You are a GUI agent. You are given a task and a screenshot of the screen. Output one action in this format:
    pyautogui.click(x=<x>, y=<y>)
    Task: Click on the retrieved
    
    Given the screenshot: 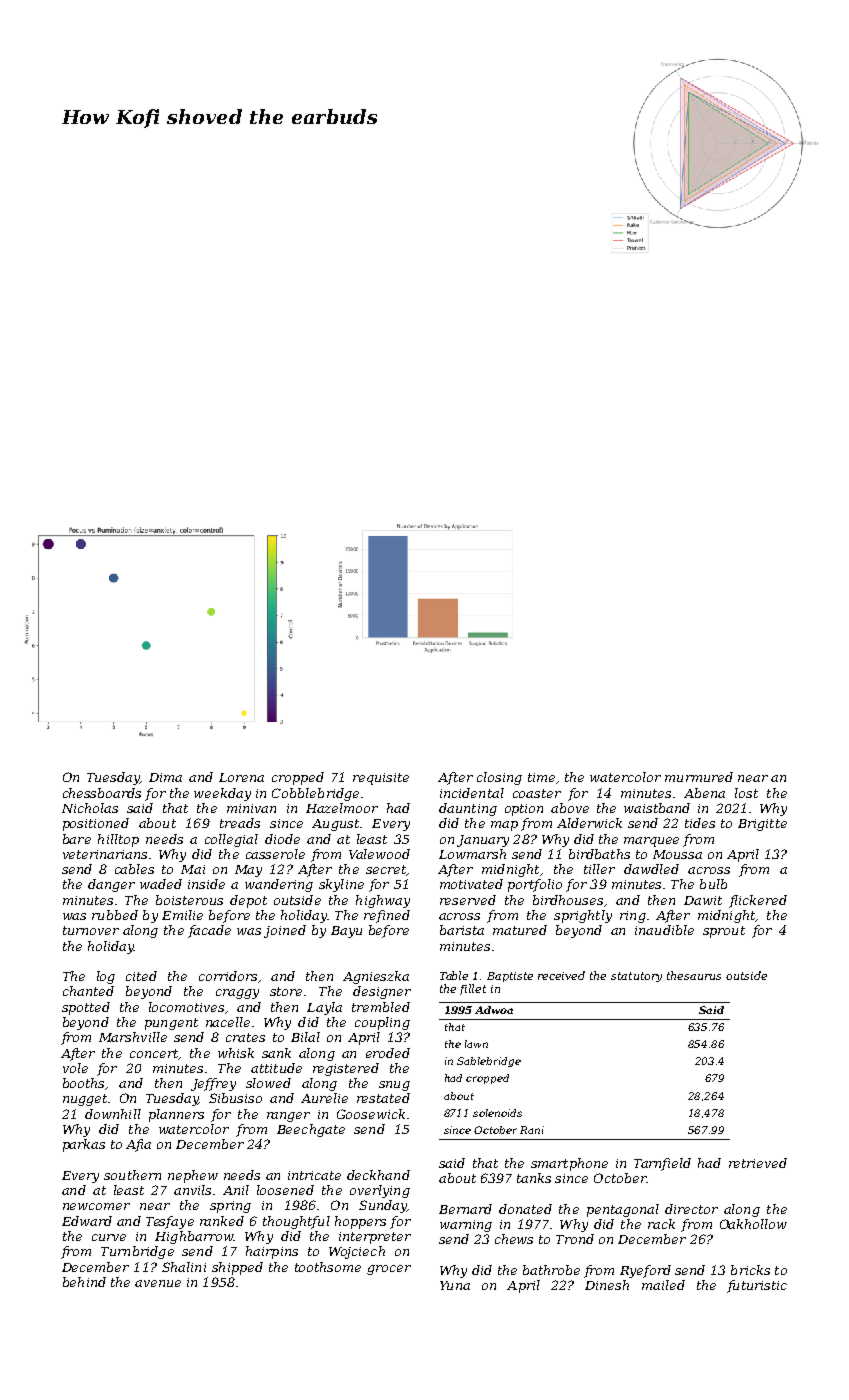 What is the action you would take?
    pyautogui.click(x=758, y=1163)
